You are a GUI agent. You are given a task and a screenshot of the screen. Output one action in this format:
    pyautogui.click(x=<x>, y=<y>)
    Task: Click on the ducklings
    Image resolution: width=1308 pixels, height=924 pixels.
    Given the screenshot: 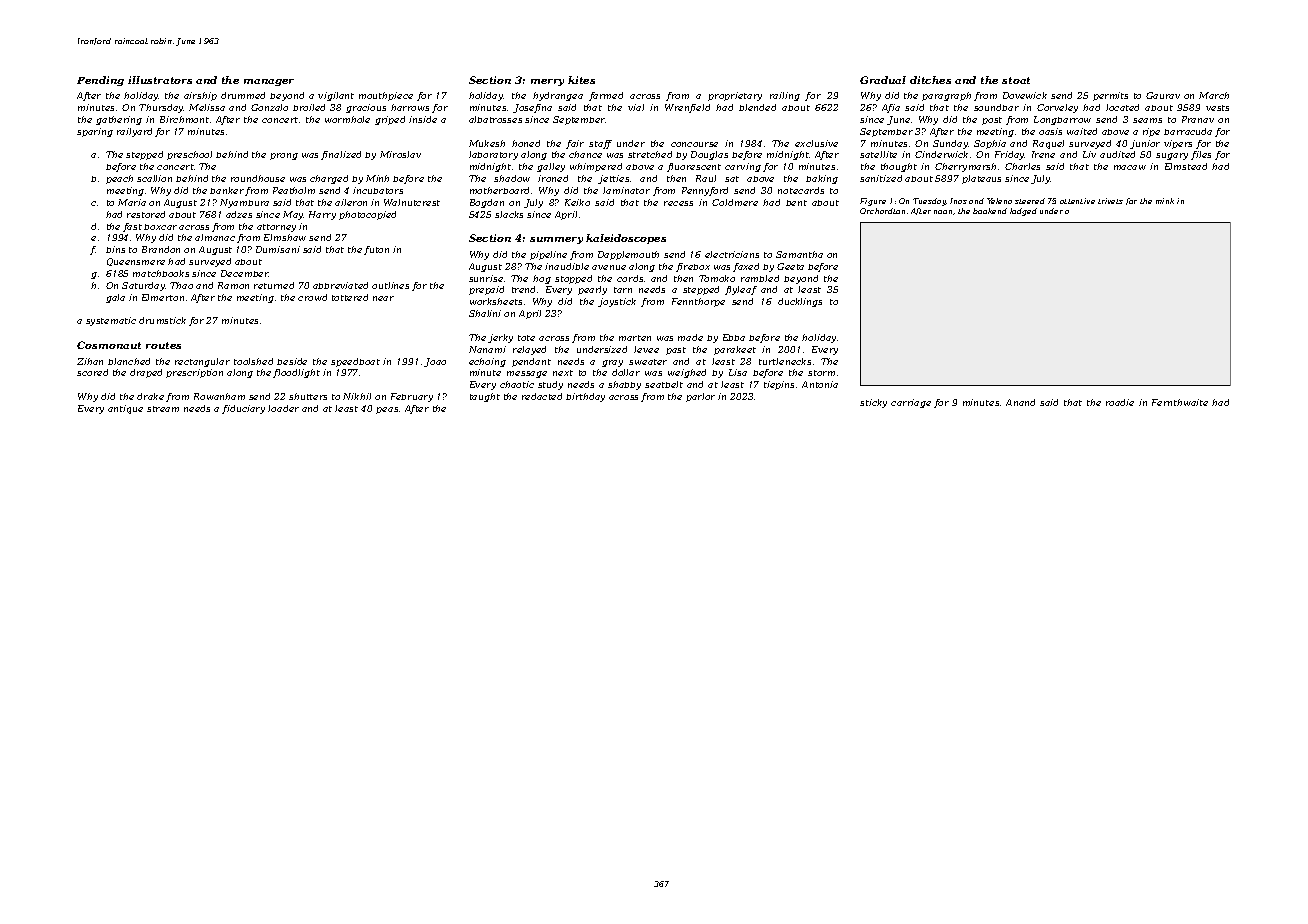 What is the action you would take?
    pyautogui.click(x=800, y=302)
